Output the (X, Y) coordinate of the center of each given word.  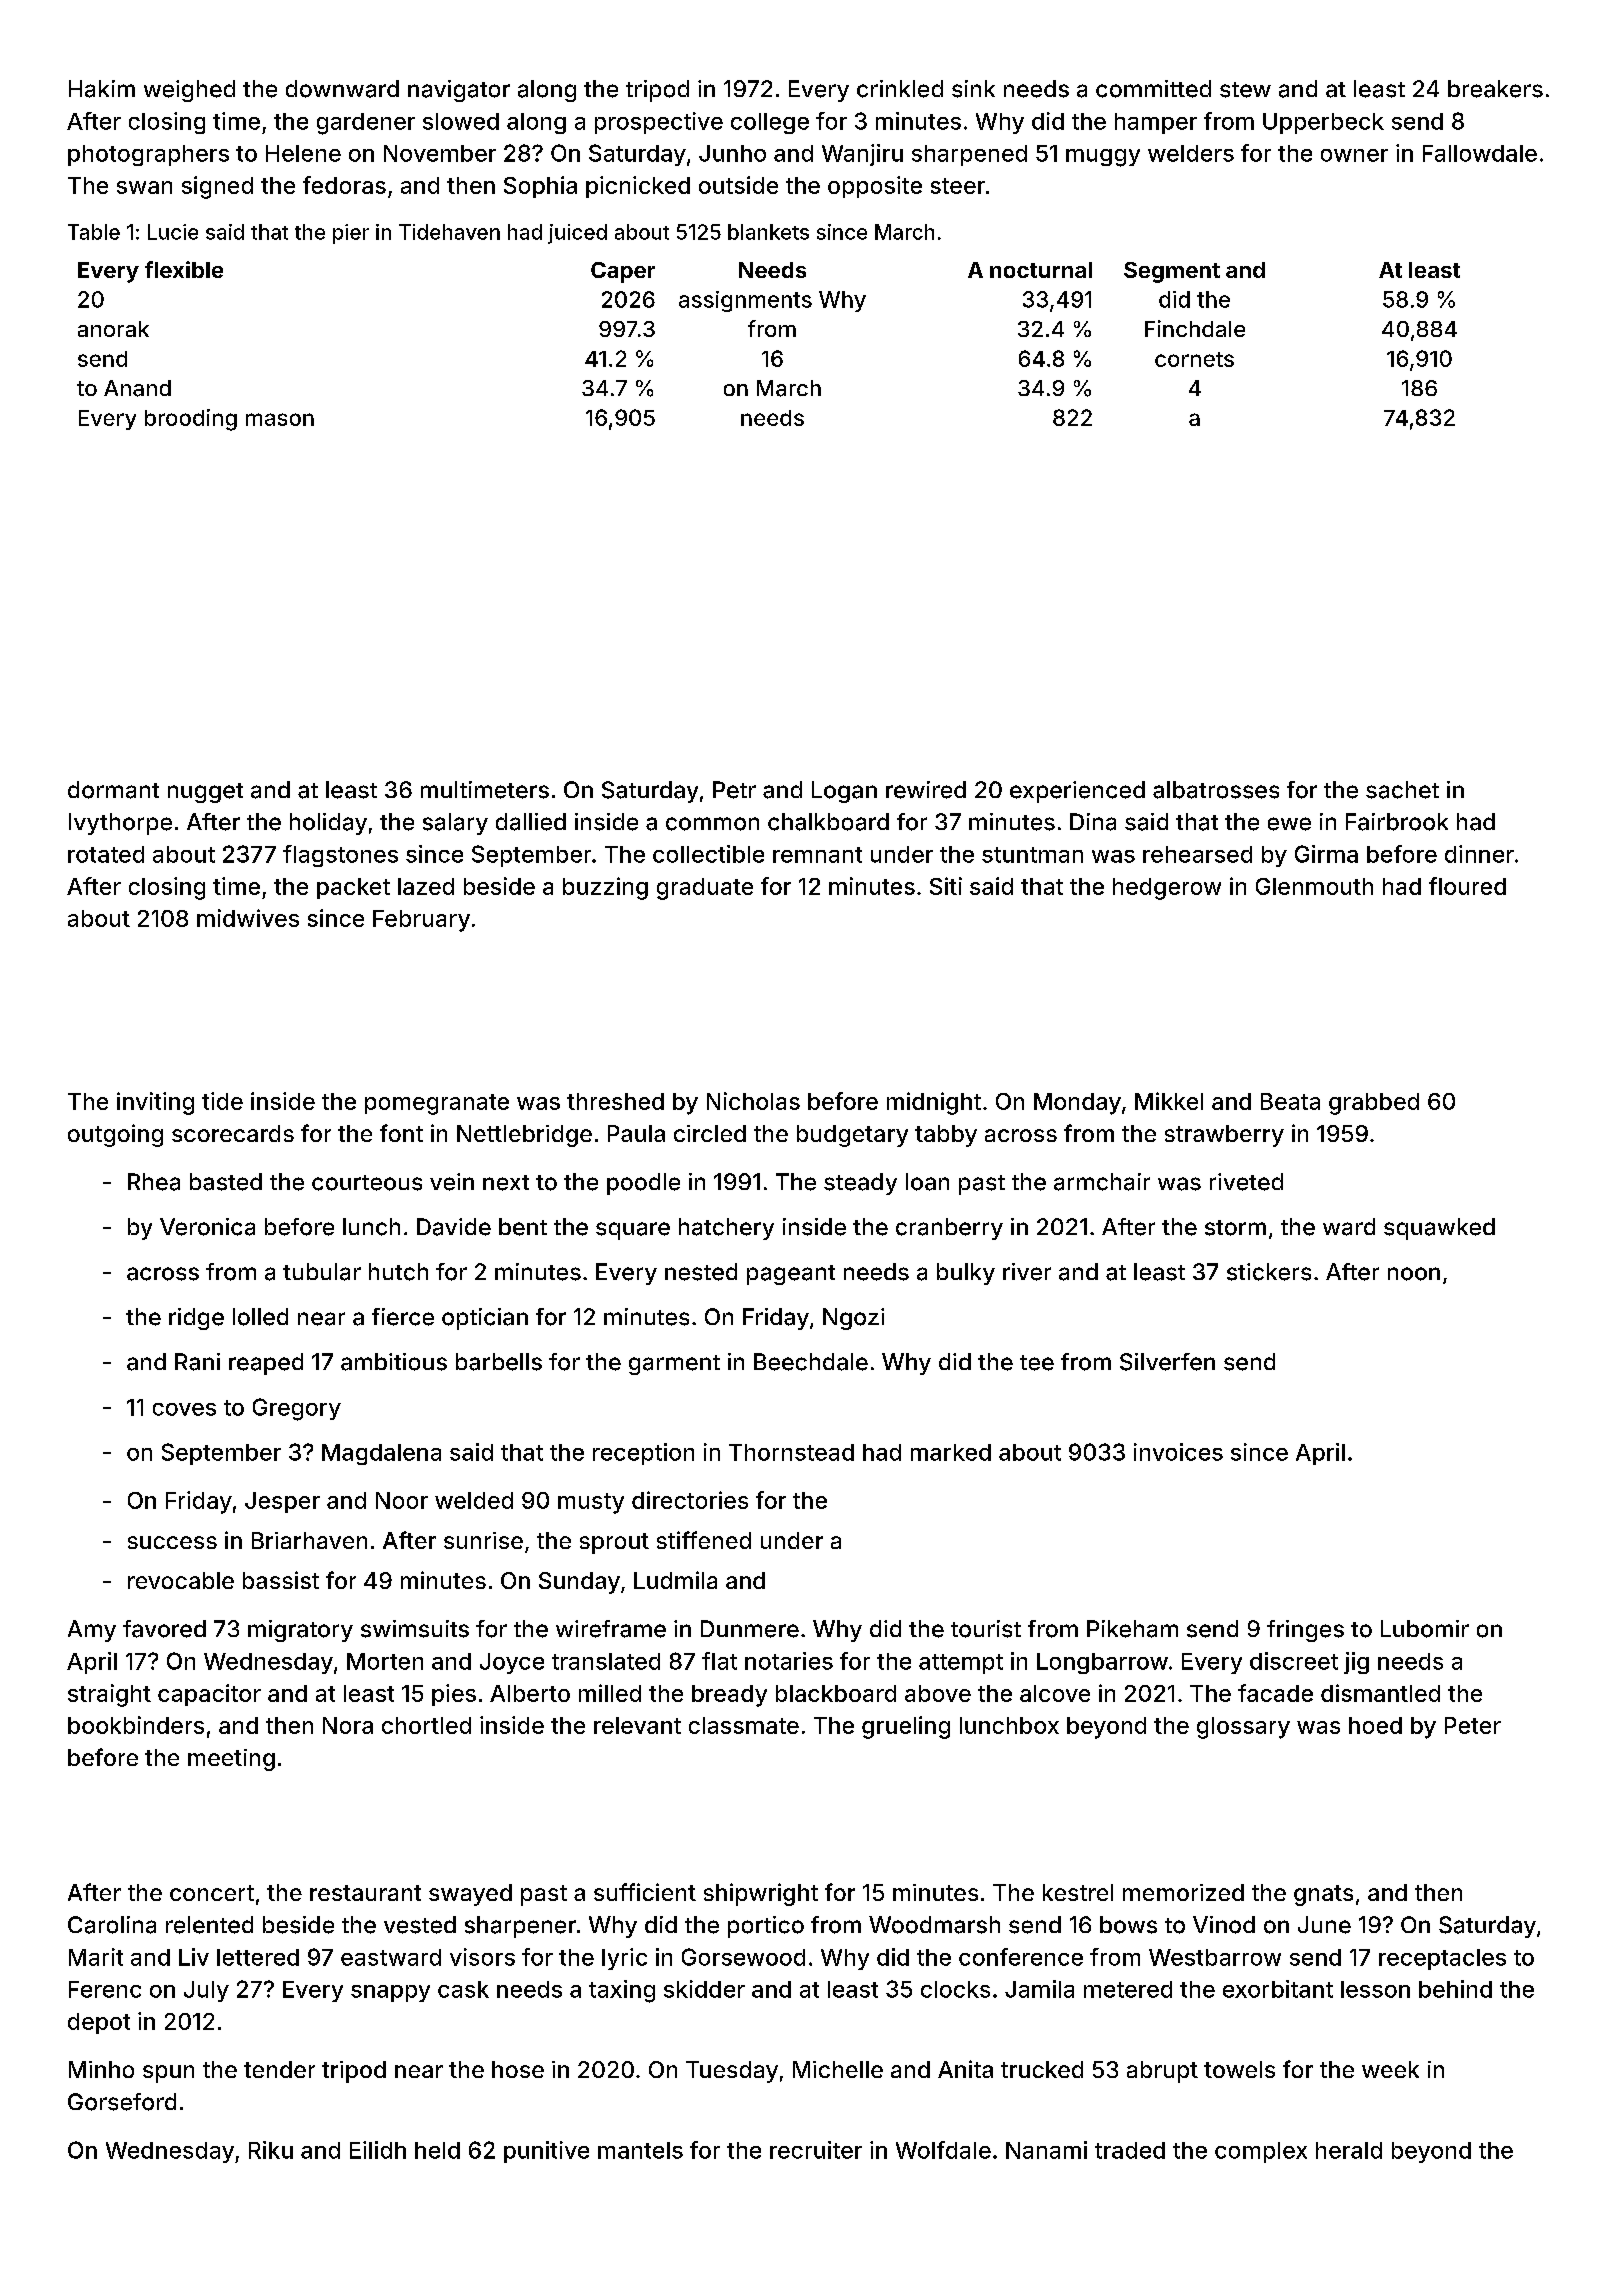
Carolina (112, 1925)
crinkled (900, 89)
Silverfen (1167, 1362)
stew (1245, 90)
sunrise (483, 1540)
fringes (1305, 1631)
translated (606, 1661)
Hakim (102, 89)
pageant (791, 1275)
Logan (844, 792)
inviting (155, 1103)
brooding (191, 420)
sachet (1402, 790)
